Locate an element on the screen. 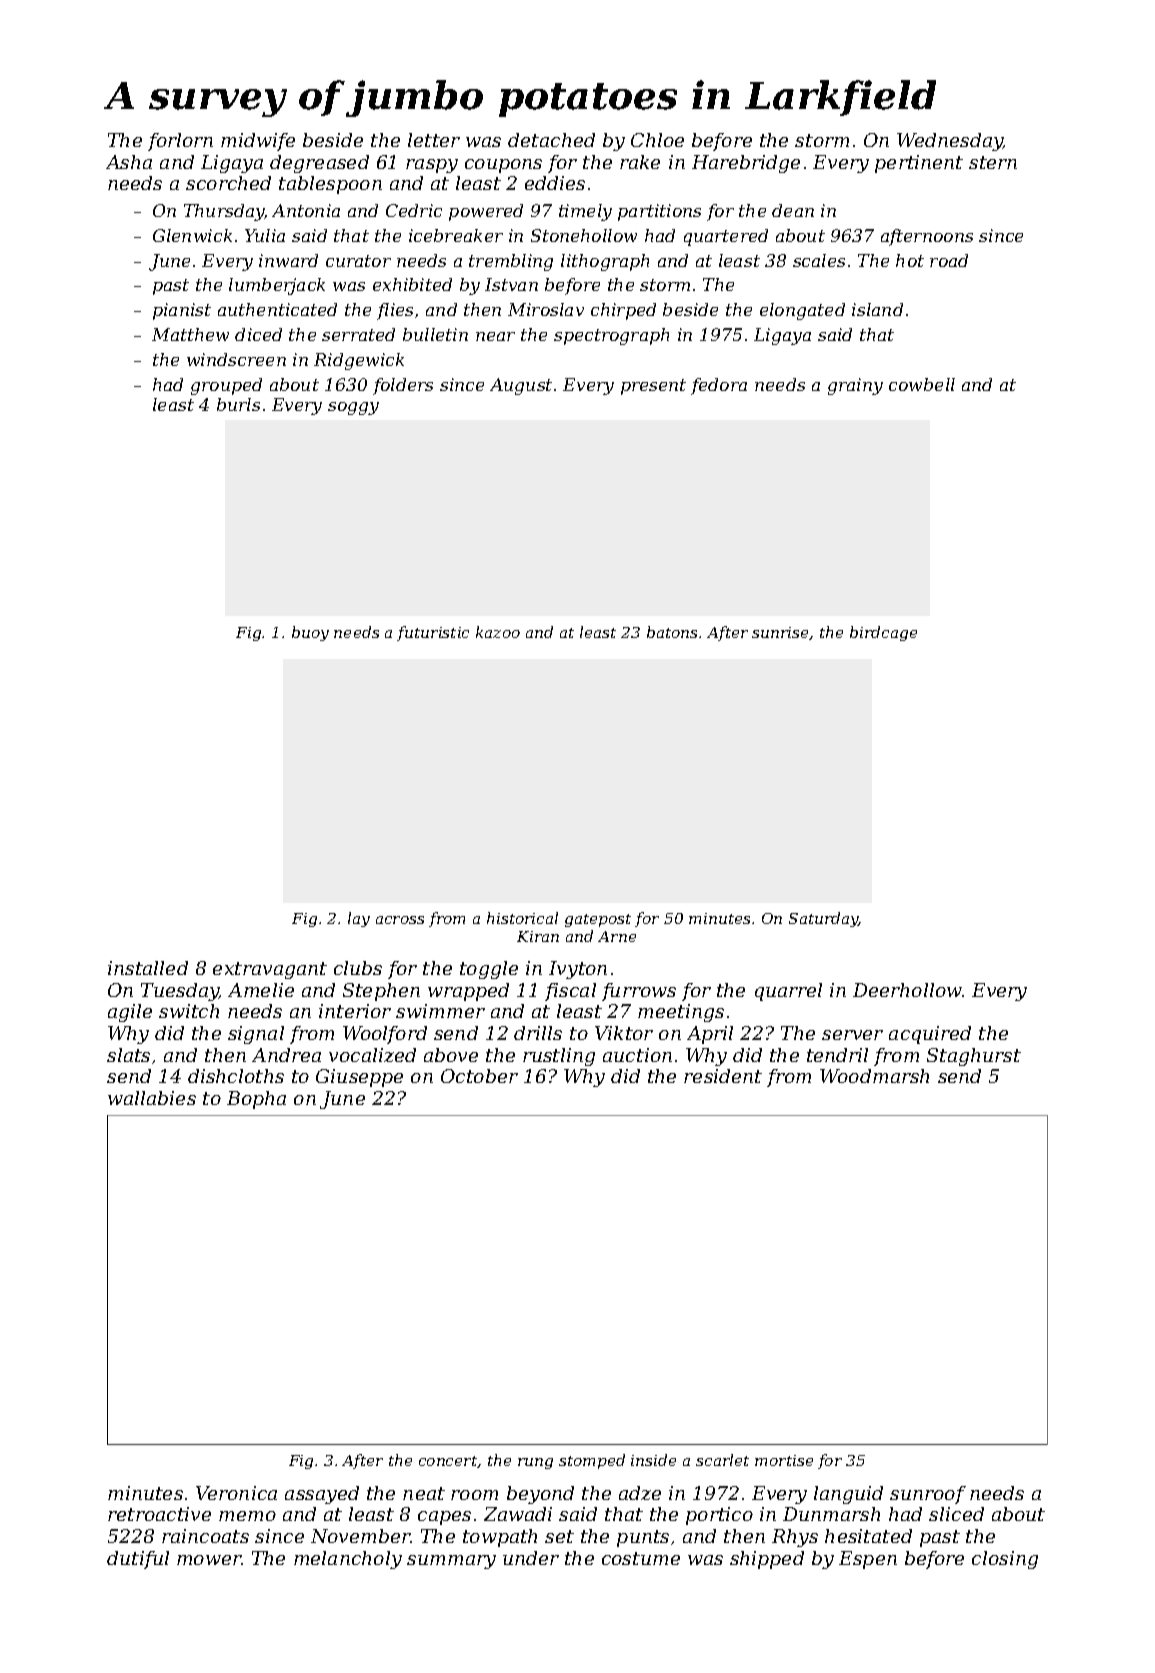 The height and width of the screenshot is (1673, 1155). pianist is located at coordinates (182, 311).
